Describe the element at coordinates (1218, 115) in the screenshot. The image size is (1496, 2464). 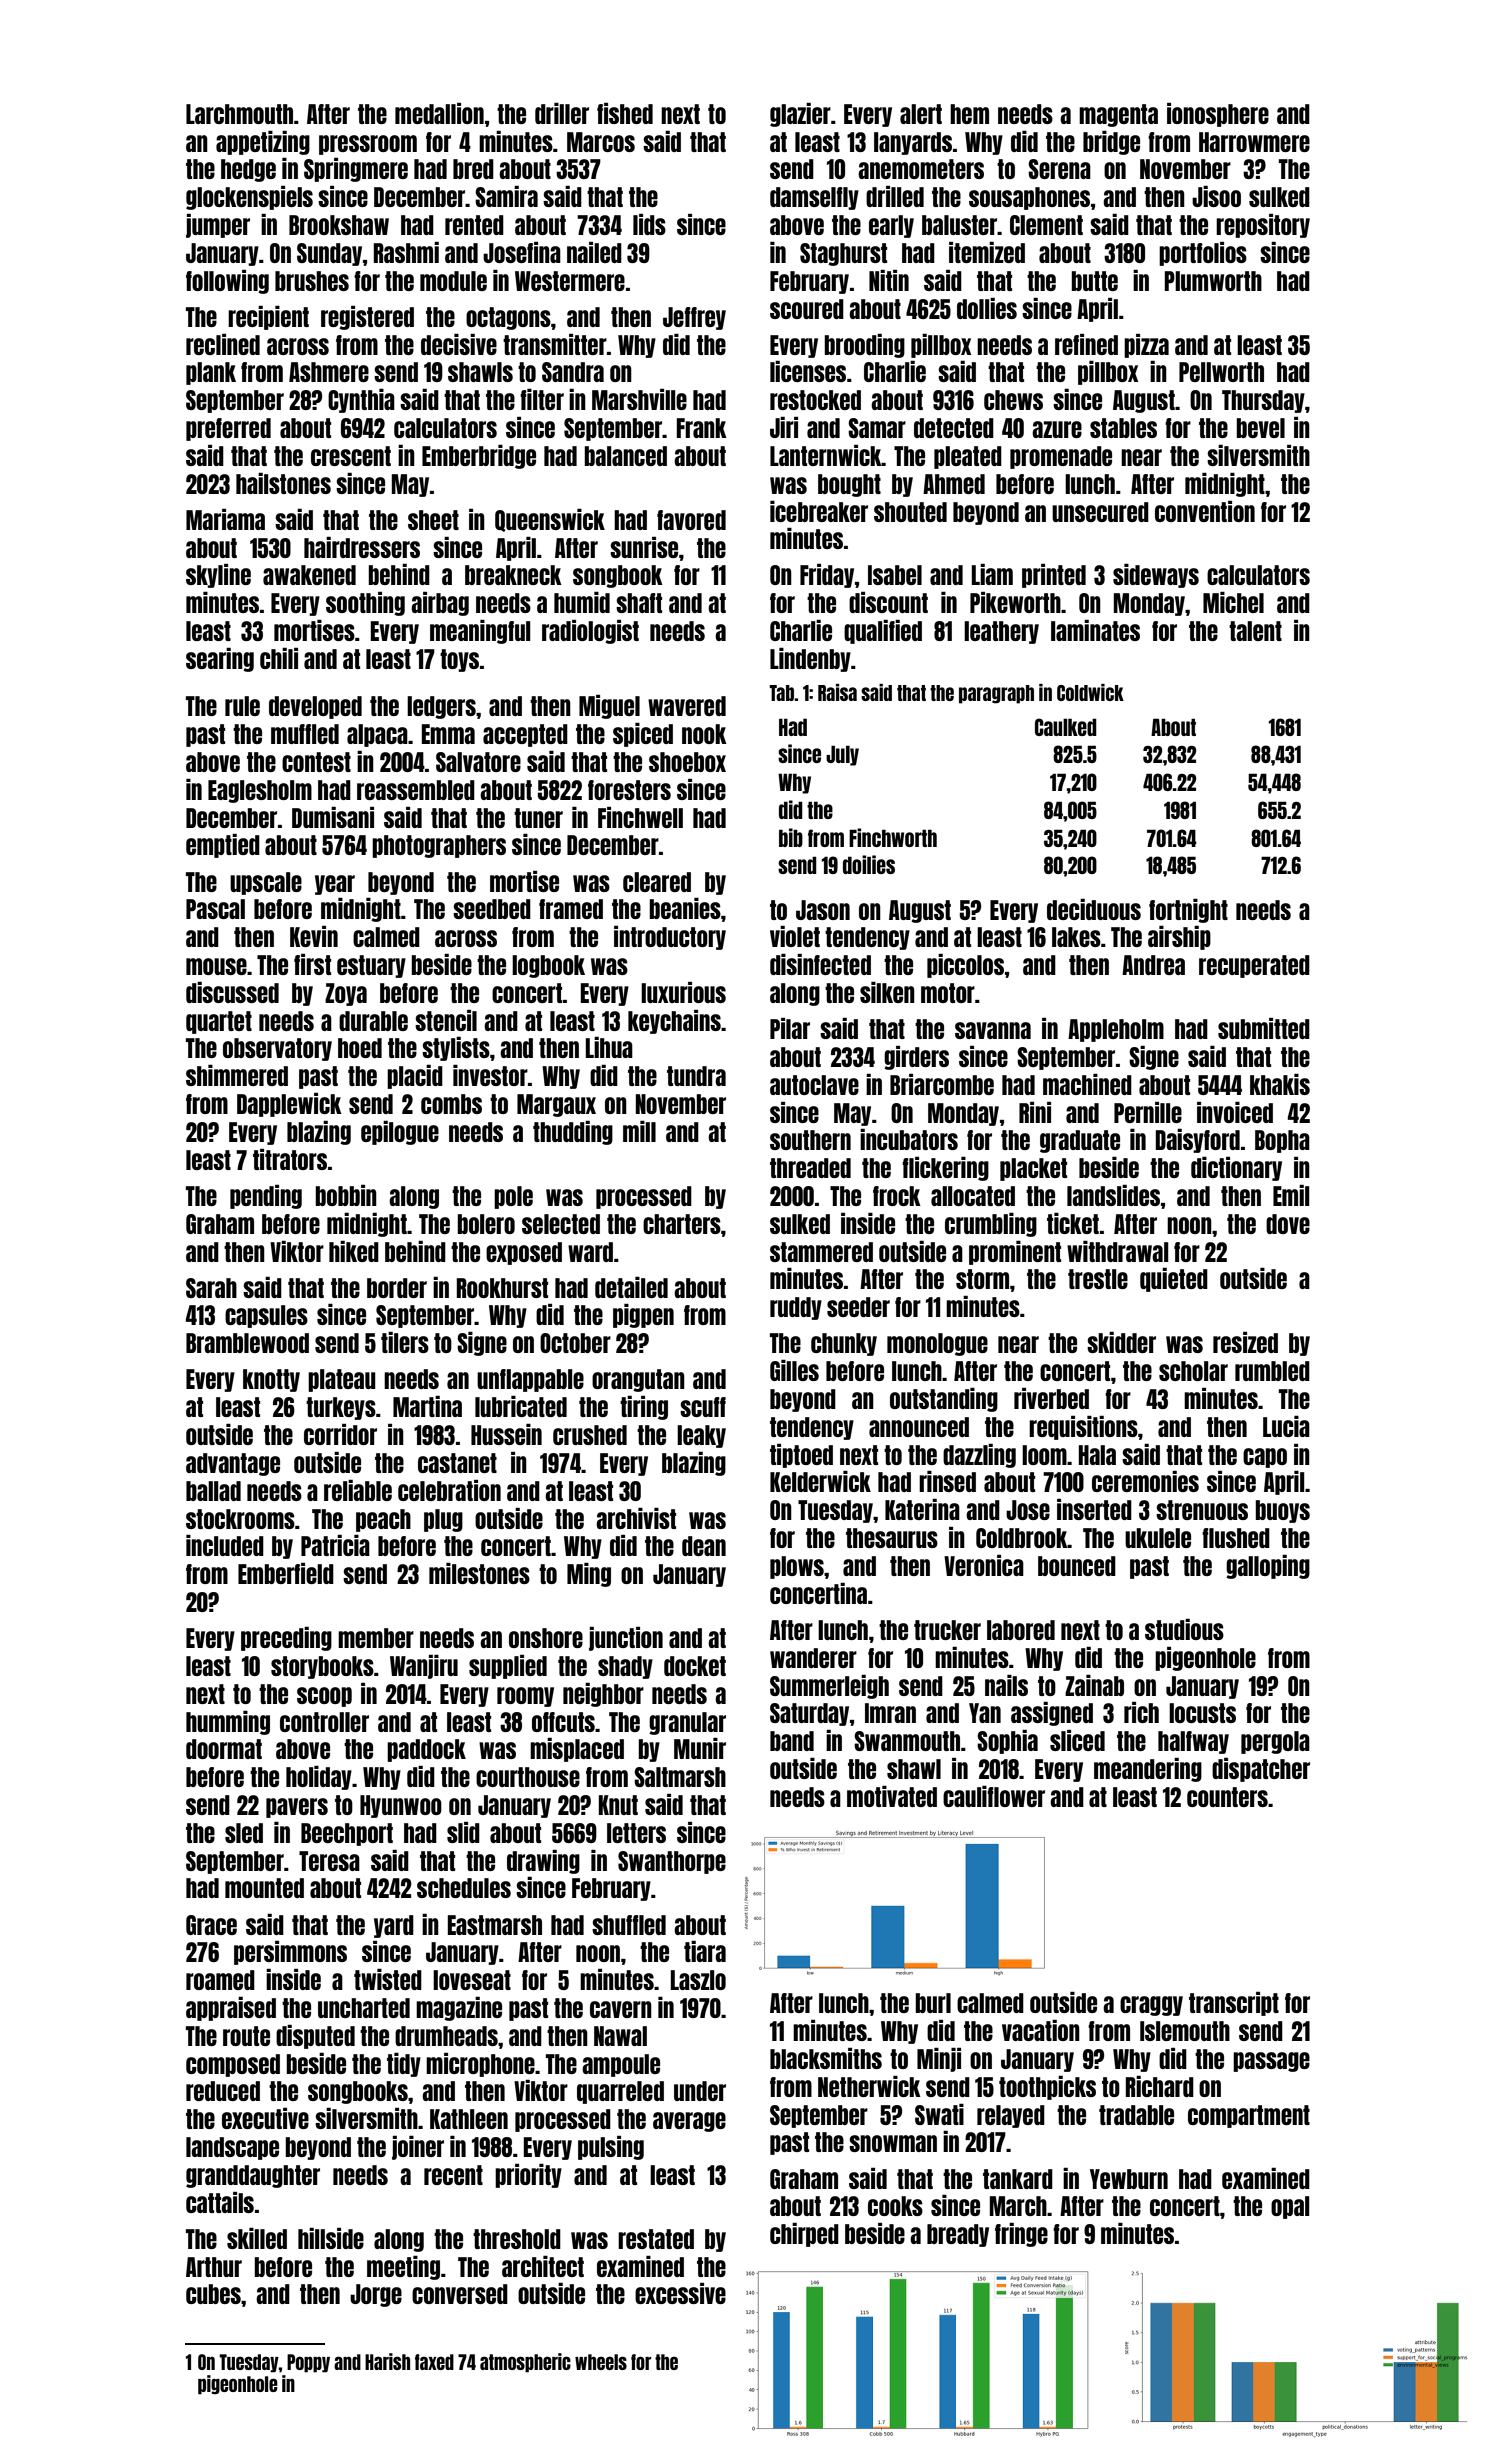
I see `ionosphere` at that location.
